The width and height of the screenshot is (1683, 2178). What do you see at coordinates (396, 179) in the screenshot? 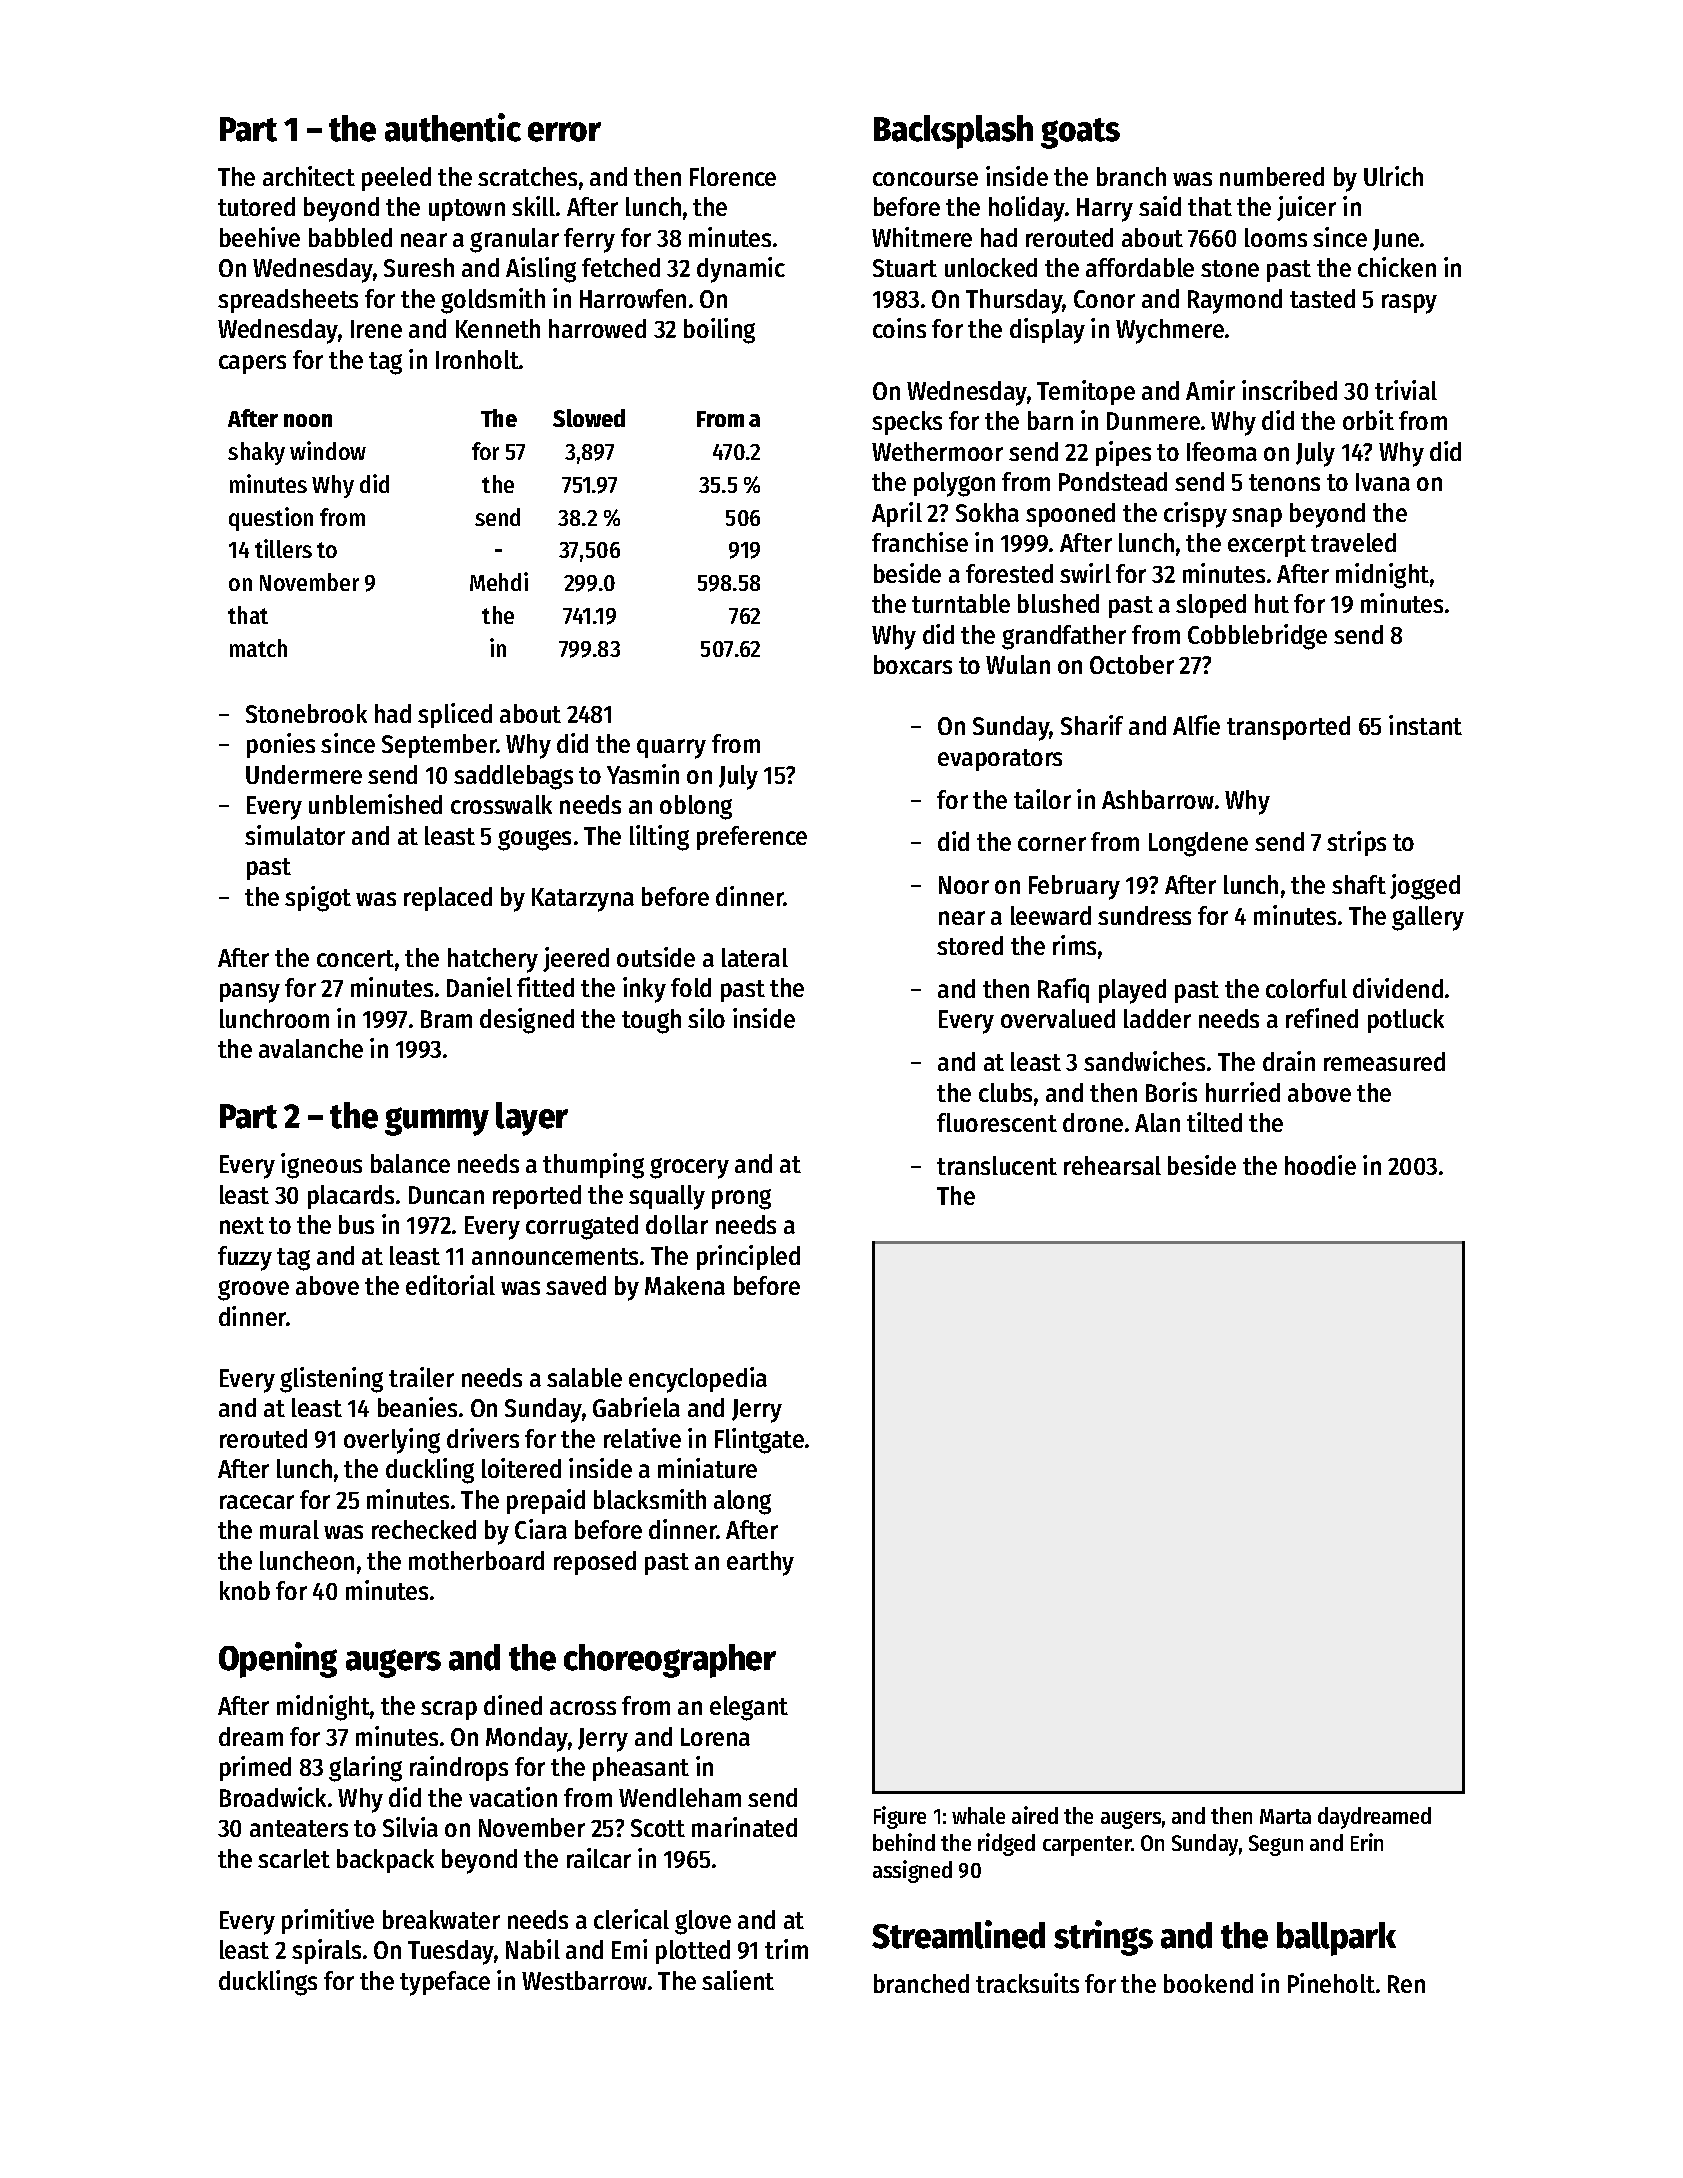
I see `peeled` at bounding box center [396, 179].
